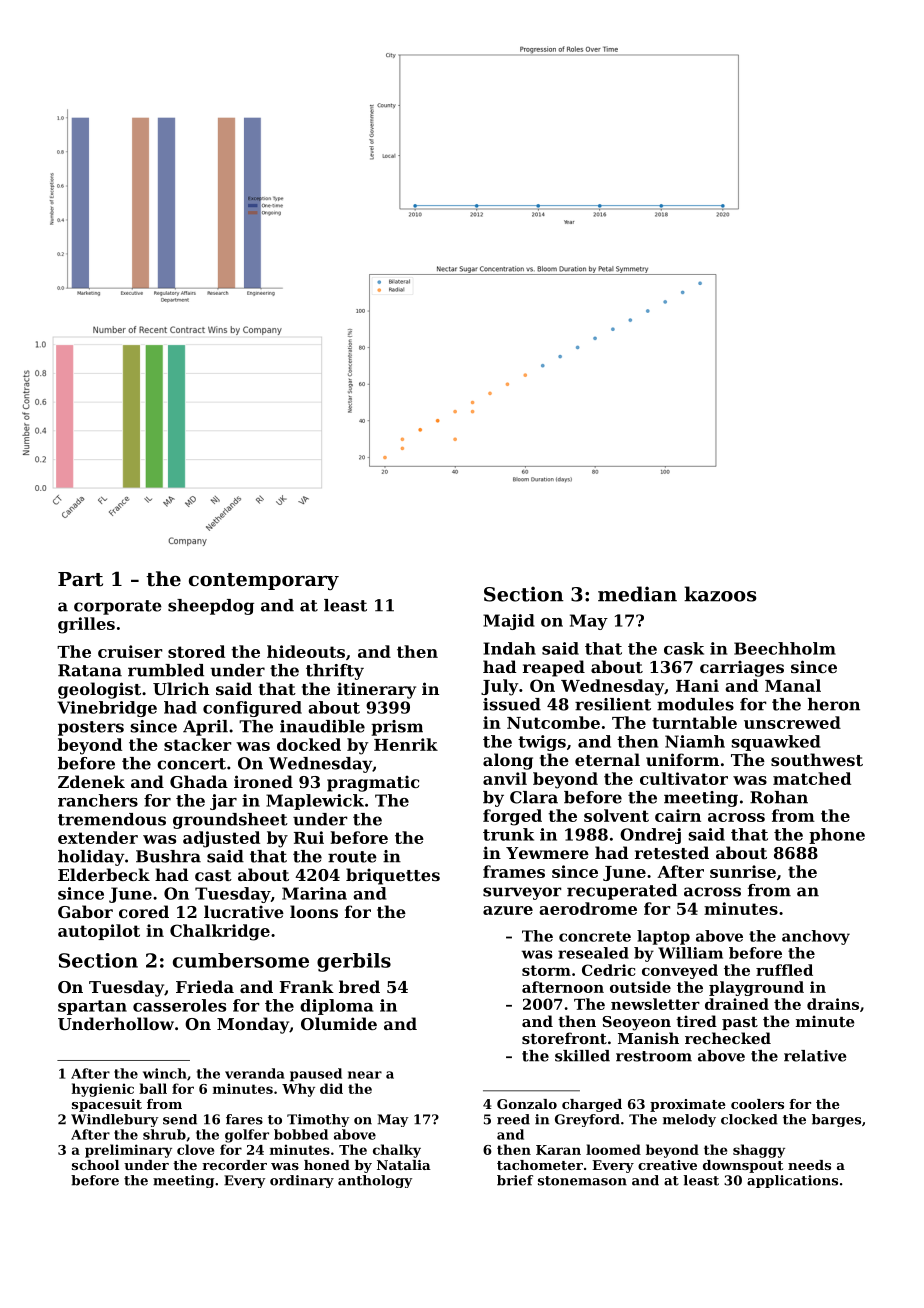 This document has width=924, height=1308. Describe the element at coordinates (118, 607) in the document. I see `corporate` at that location.
